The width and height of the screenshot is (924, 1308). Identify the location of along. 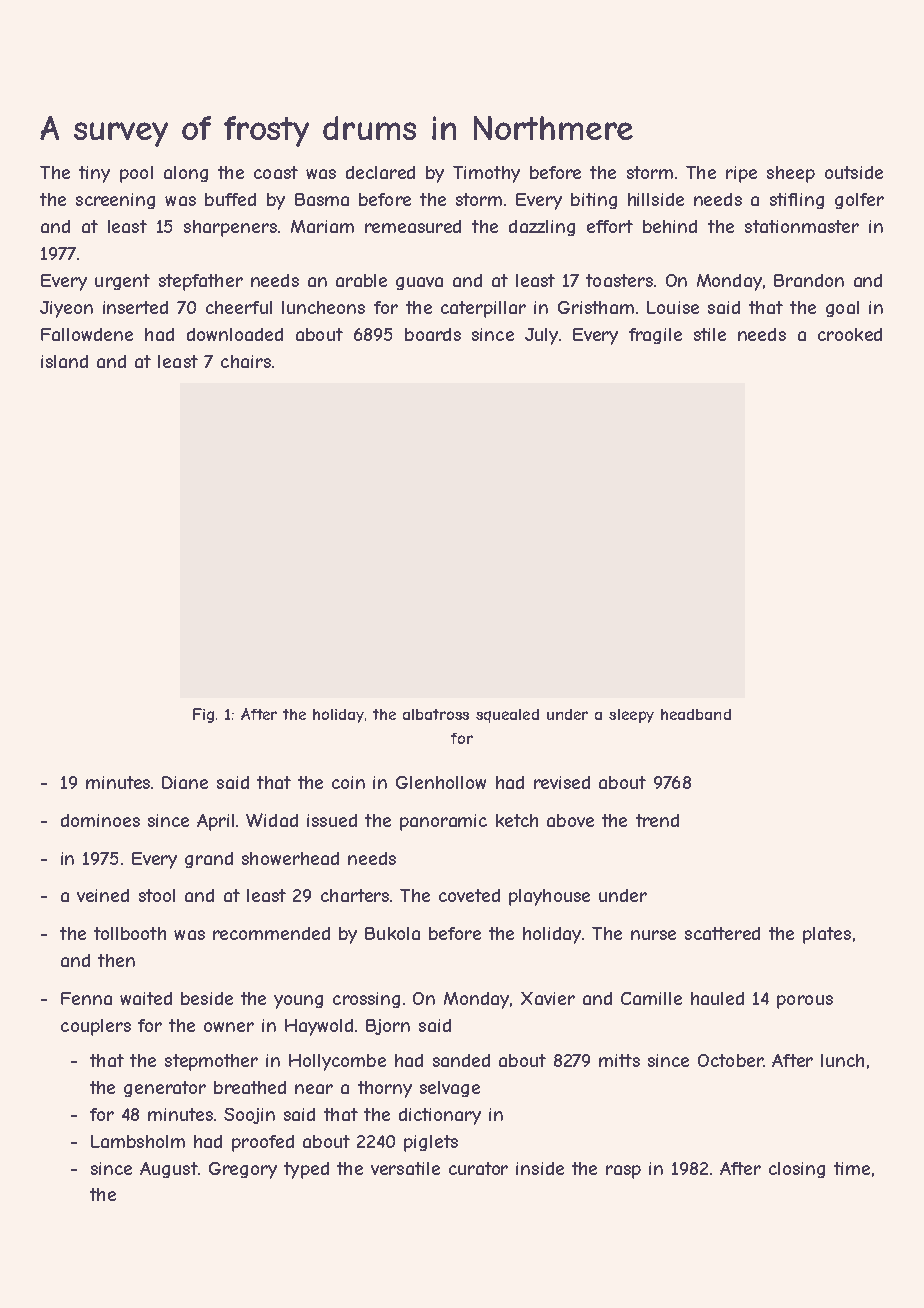
(186, 174).
